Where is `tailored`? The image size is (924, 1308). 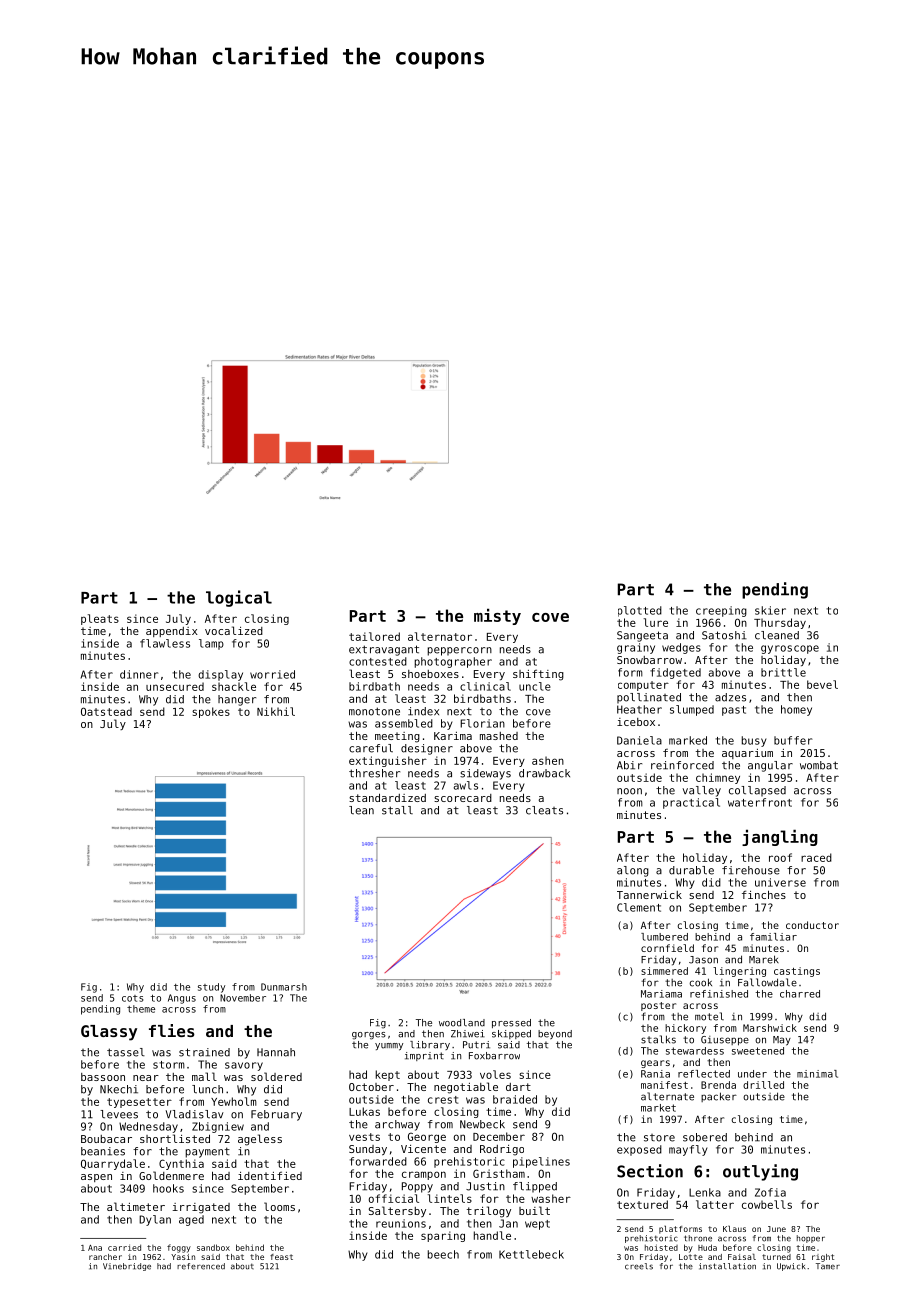 tailored is located at coordinates (374, 636).
